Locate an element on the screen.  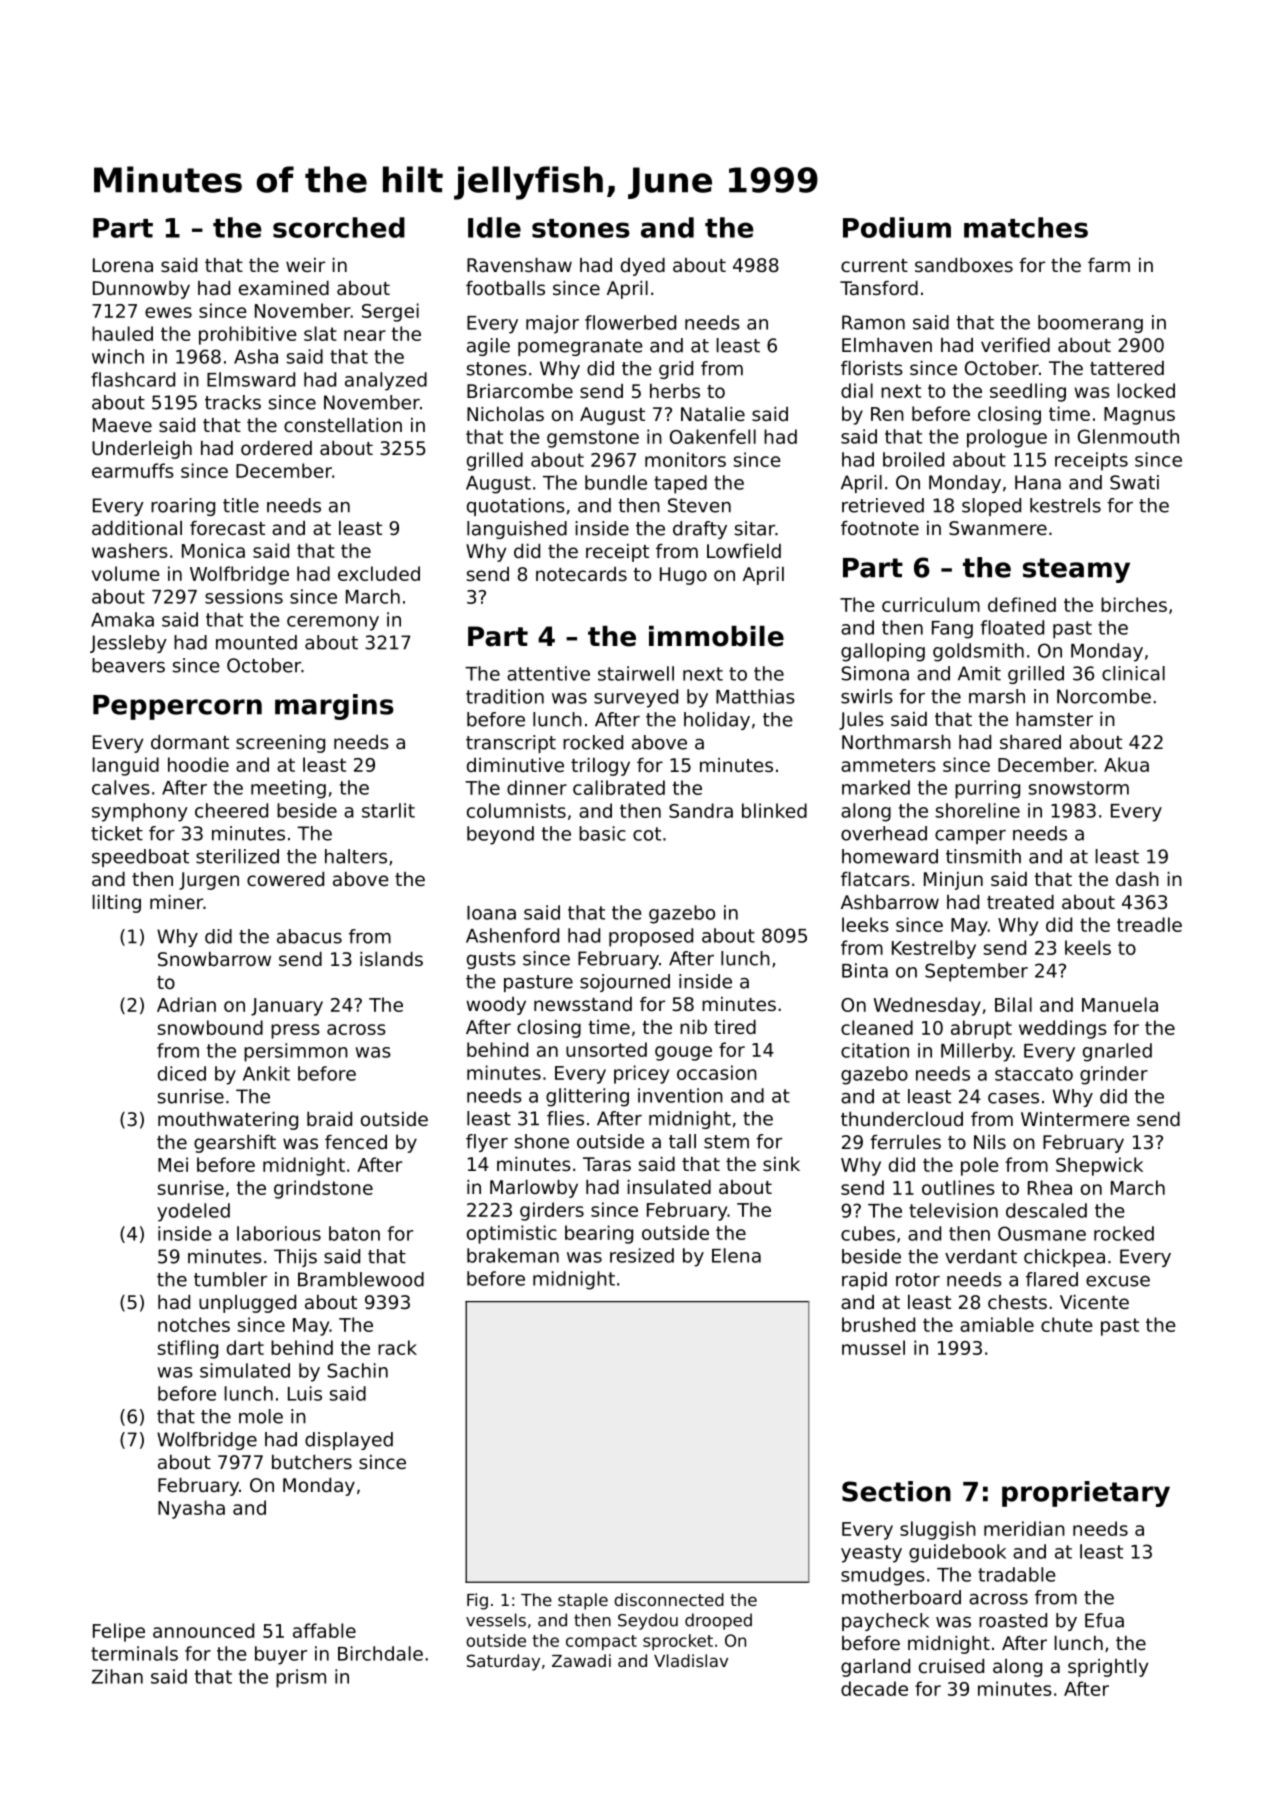
notches is located at coordinates (194, 1324).
